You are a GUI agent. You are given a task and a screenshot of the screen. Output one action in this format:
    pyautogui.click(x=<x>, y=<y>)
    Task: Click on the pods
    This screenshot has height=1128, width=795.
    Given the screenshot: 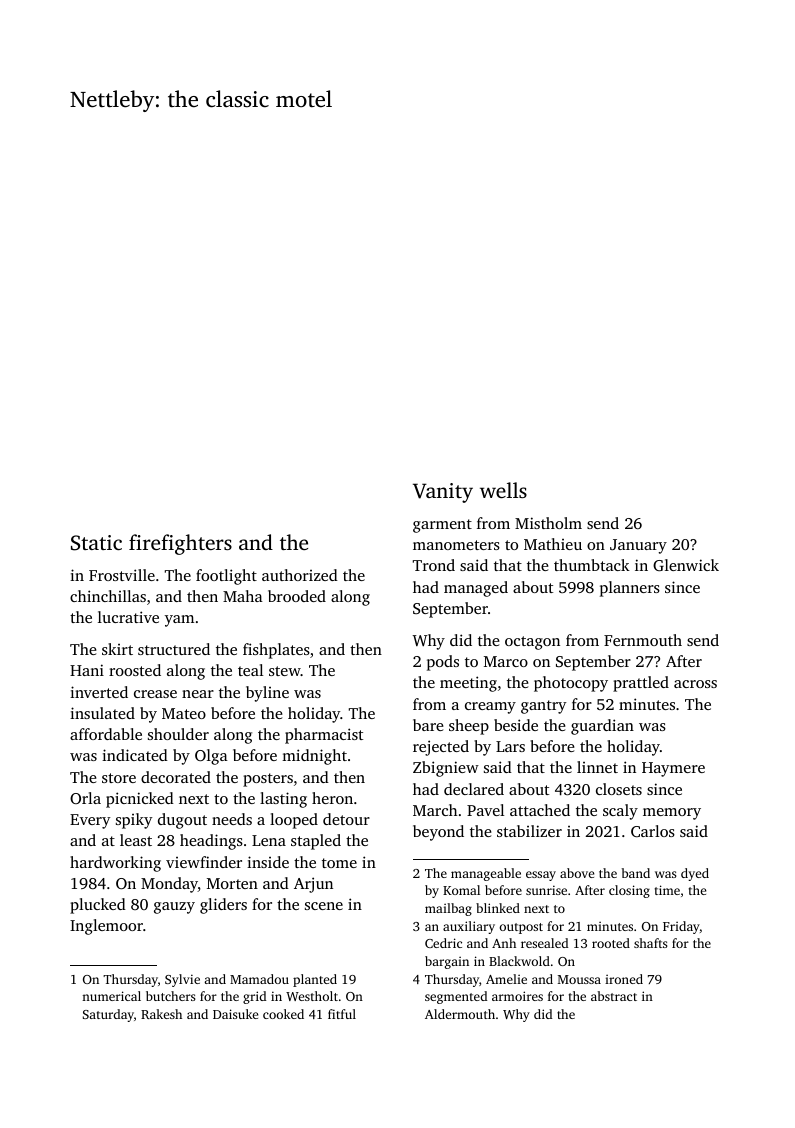 What is the action you would take?
    pyautogui.click(x=443, y=663)
